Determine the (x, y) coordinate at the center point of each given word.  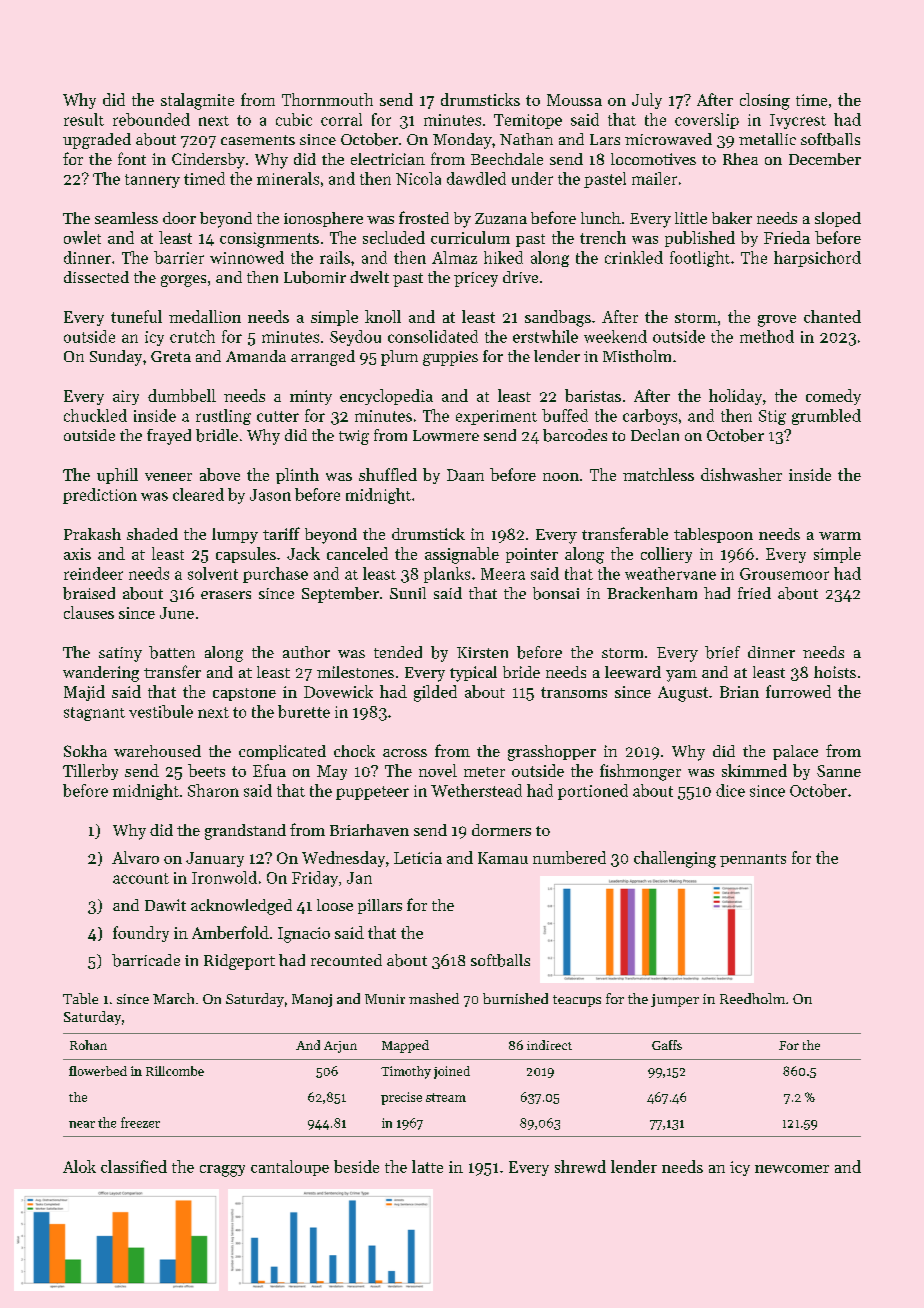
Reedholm (752, 998)
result (84, 119)
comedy (833, 397)
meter (484, 772)
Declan (655, 435)
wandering (101, 674)
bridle (217, 435)
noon (561, 477)
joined (452, 1072)
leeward (633, 672)
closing (765, 101)
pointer (532, 555)
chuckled (95, 415)
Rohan (88, 1045)
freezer (140, 1122)
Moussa (574, 100)
